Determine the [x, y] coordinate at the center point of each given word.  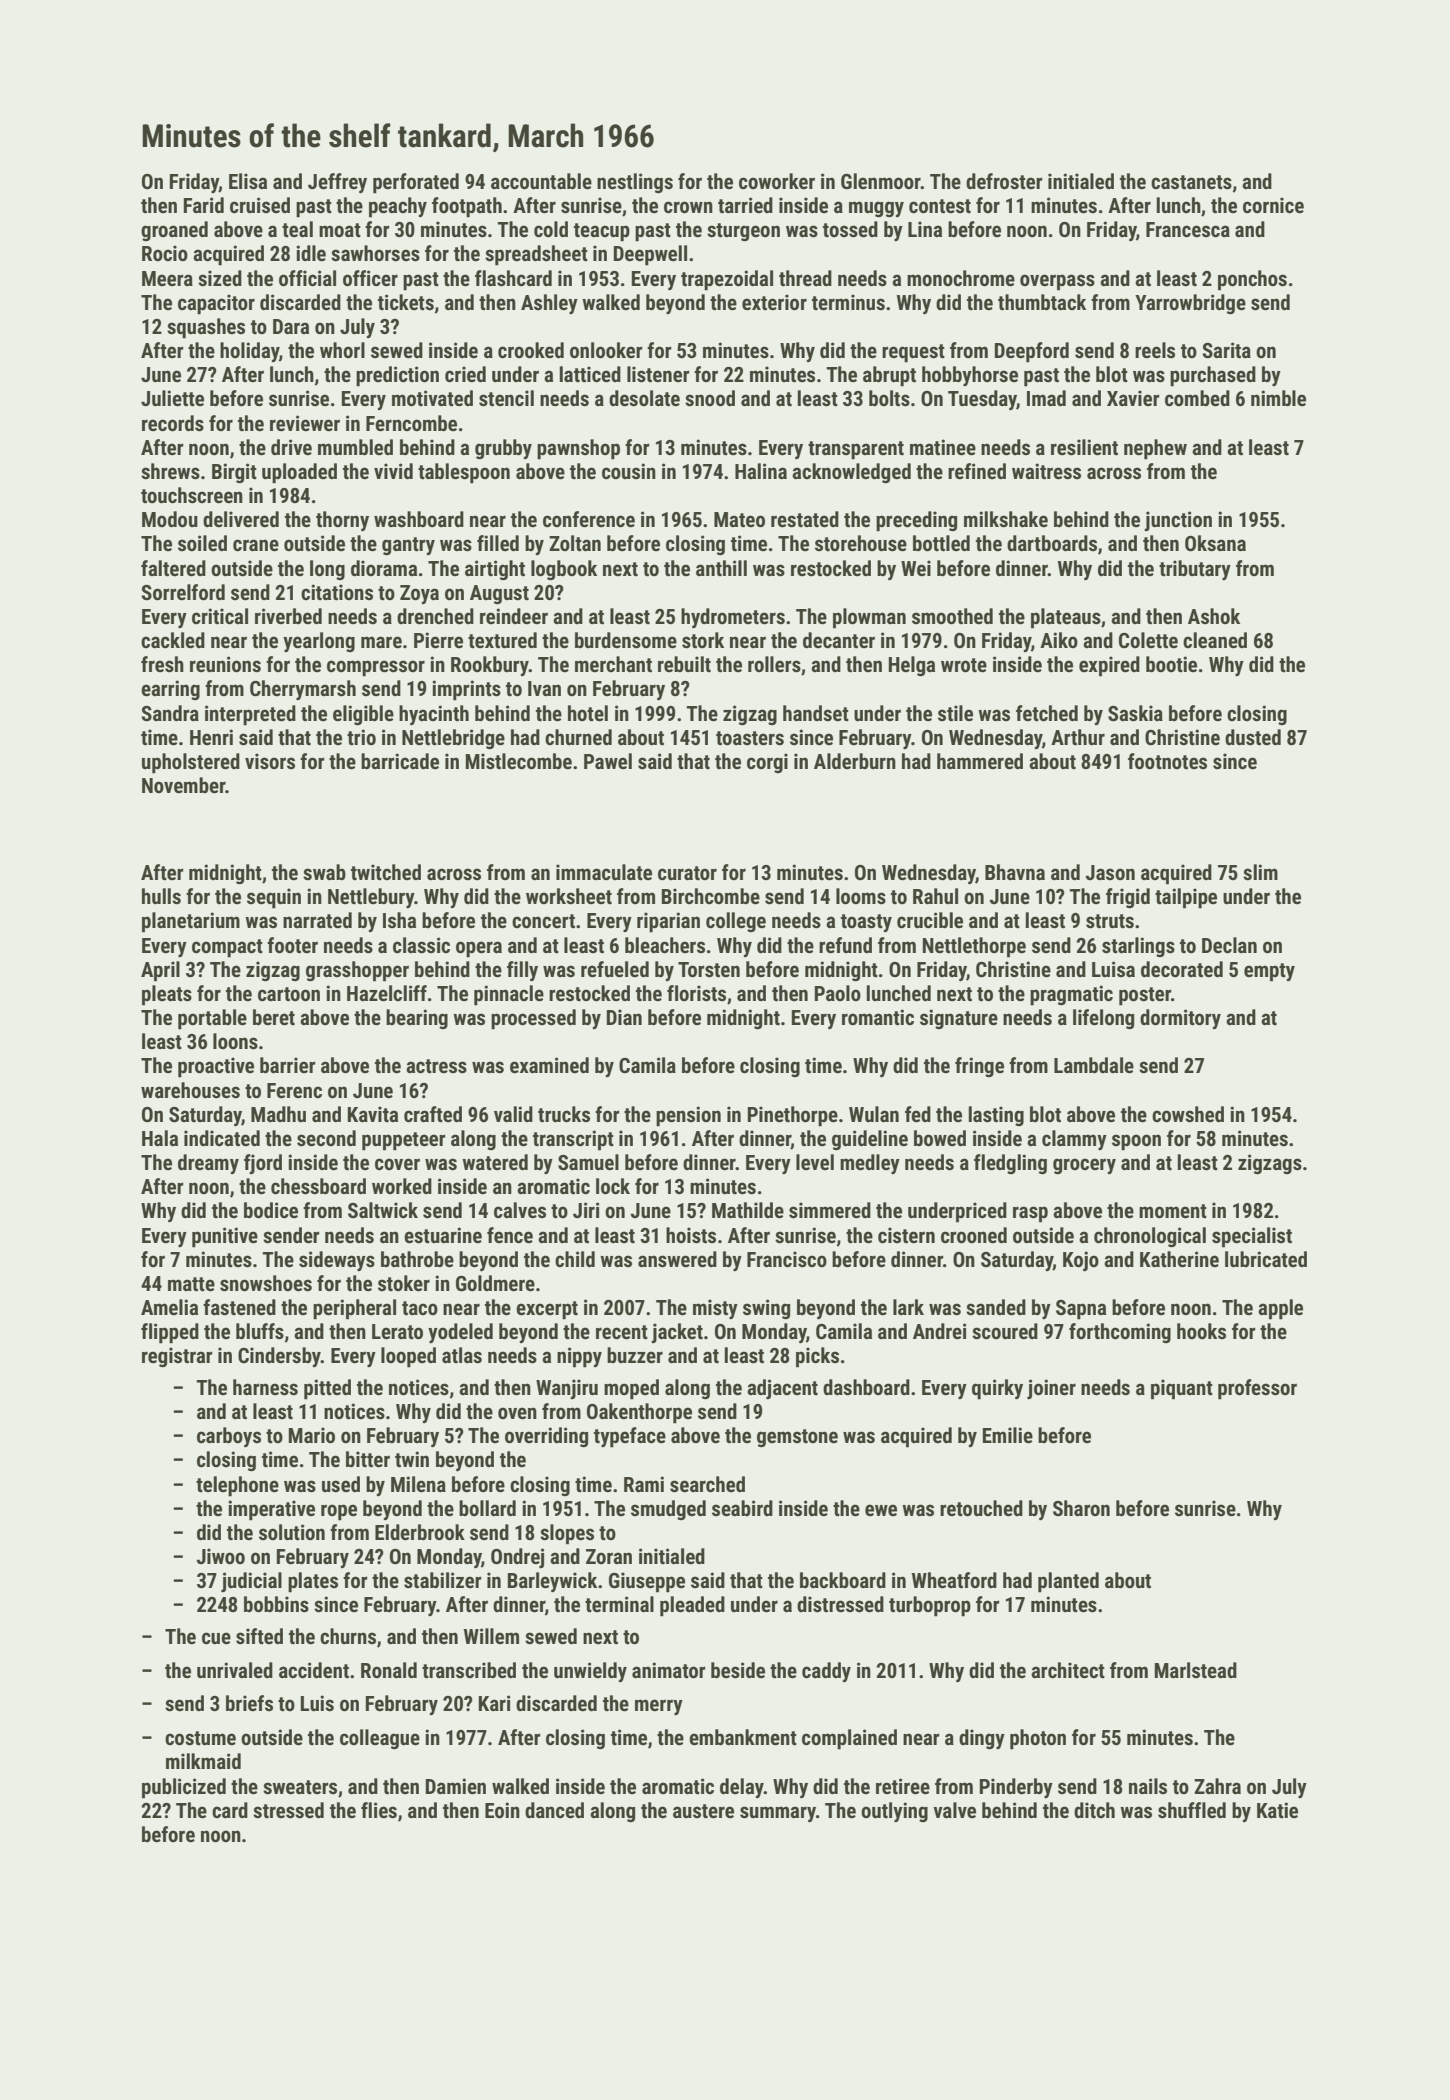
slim [1260, 872]
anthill [721, 568]
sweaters [300, 1787]
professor [1257, 1389]
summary [778, 1814]
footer [292, 945]
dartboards [1052, 543]
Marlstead [1196, 1670]
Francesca [1188, 229]
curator [687, 873]
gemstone [797, 1438]
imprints [466, 690]
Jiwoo [221, 1556]
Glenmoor [881, 181]
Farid [204, 205]
